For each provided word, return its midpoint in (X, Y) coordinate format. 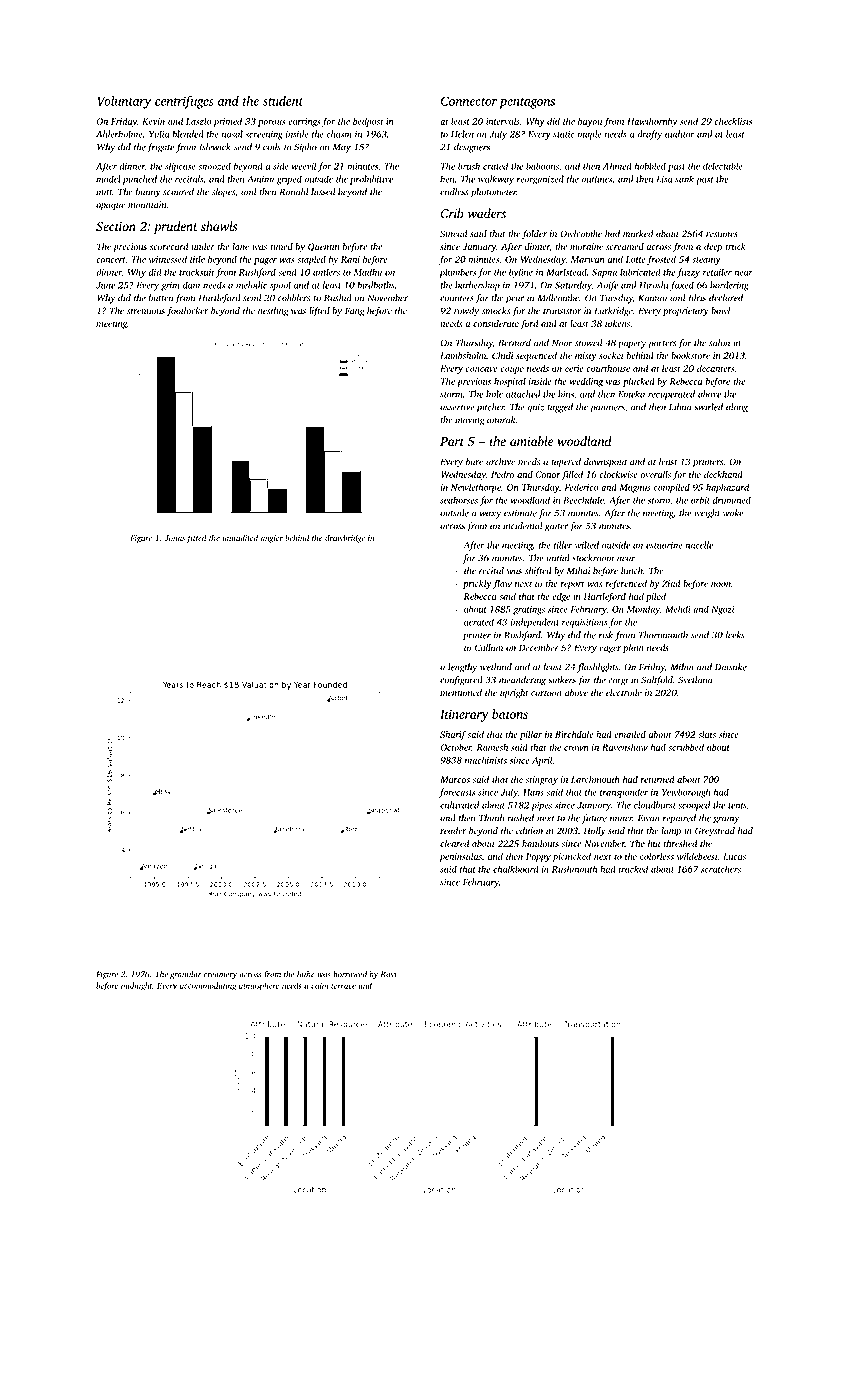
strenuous (146, 311)
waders (487, 213)
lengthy (462, 668)
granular (186, 975)
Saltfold (657, 681)
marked (638, 234)
